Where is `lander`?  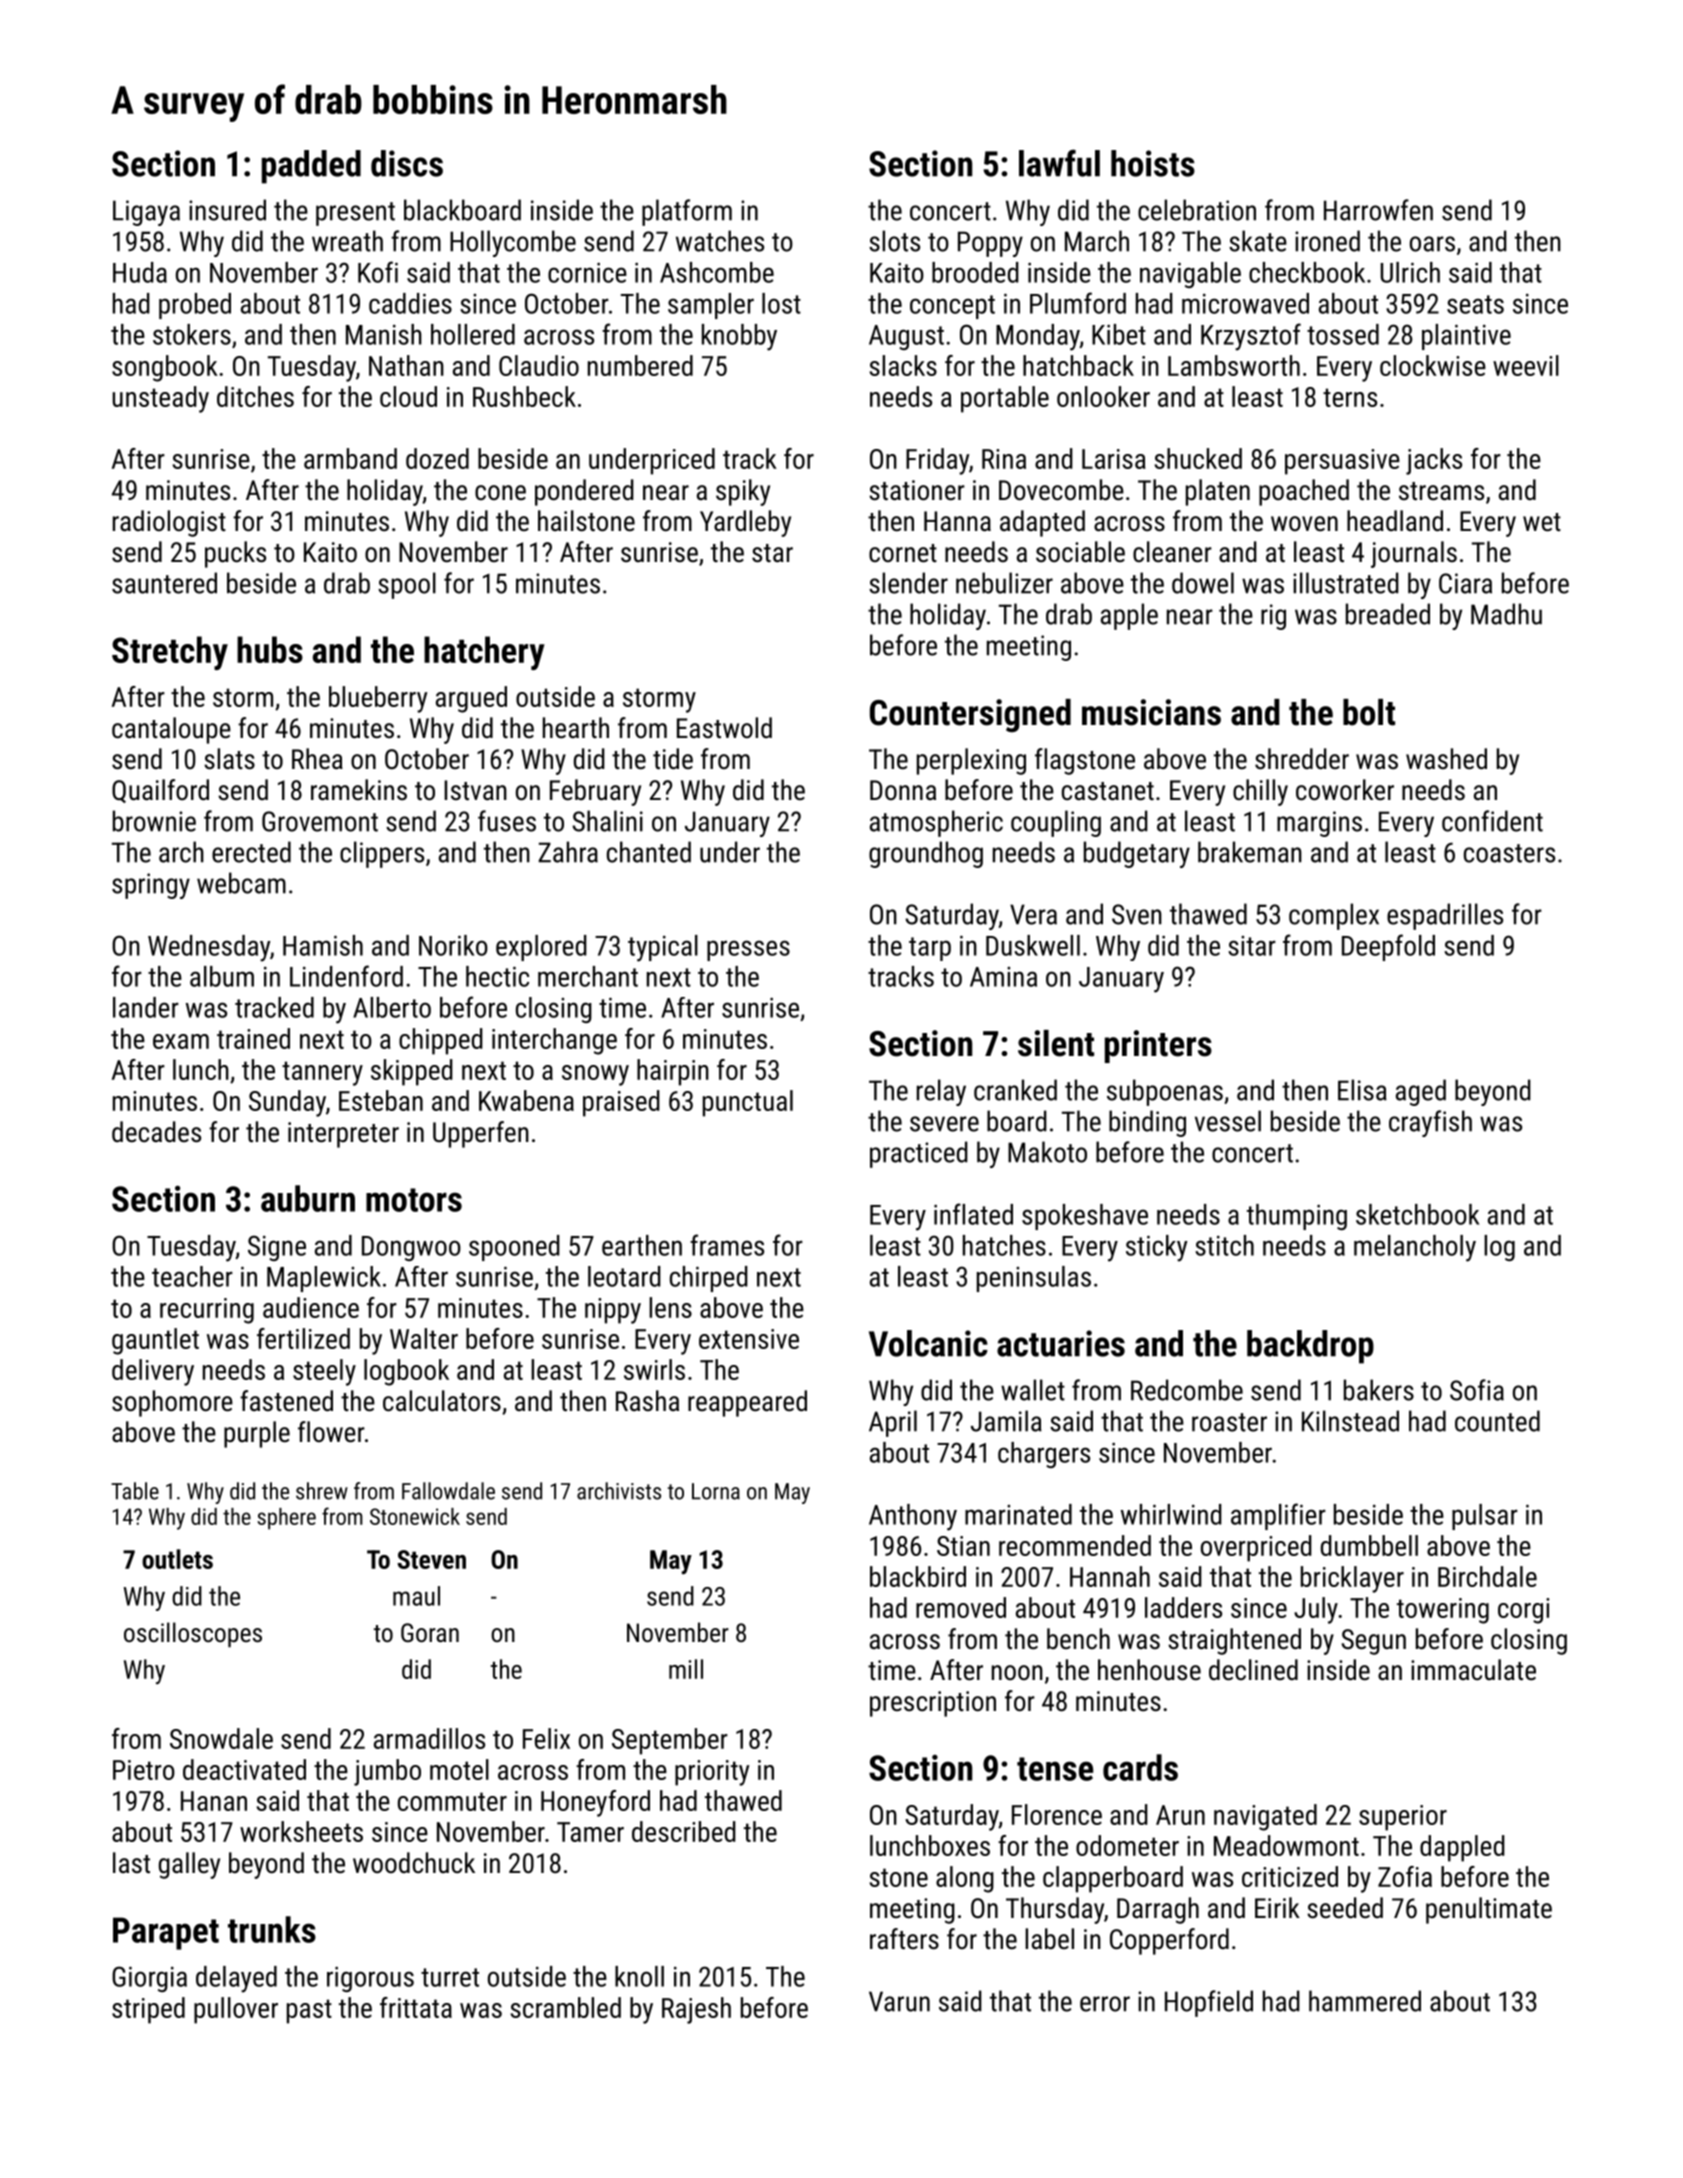
lander is located at coordinates (146, 1007).
